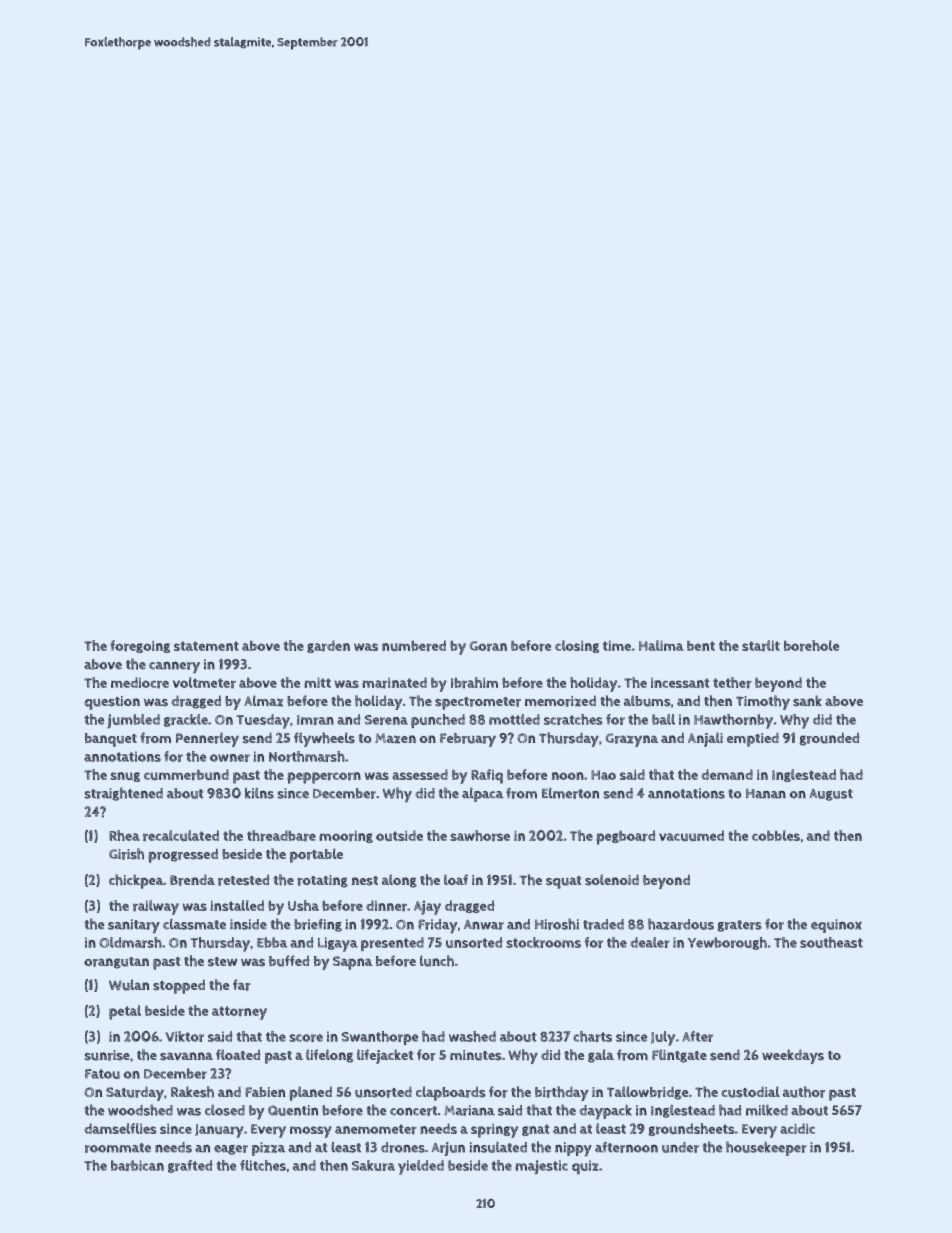 Image resolution: width=952 pixels, height=1233 pixels. What do you see at coordinates (488, 646) in the image?
I see `Goran` at bounding box center [488, 646].
